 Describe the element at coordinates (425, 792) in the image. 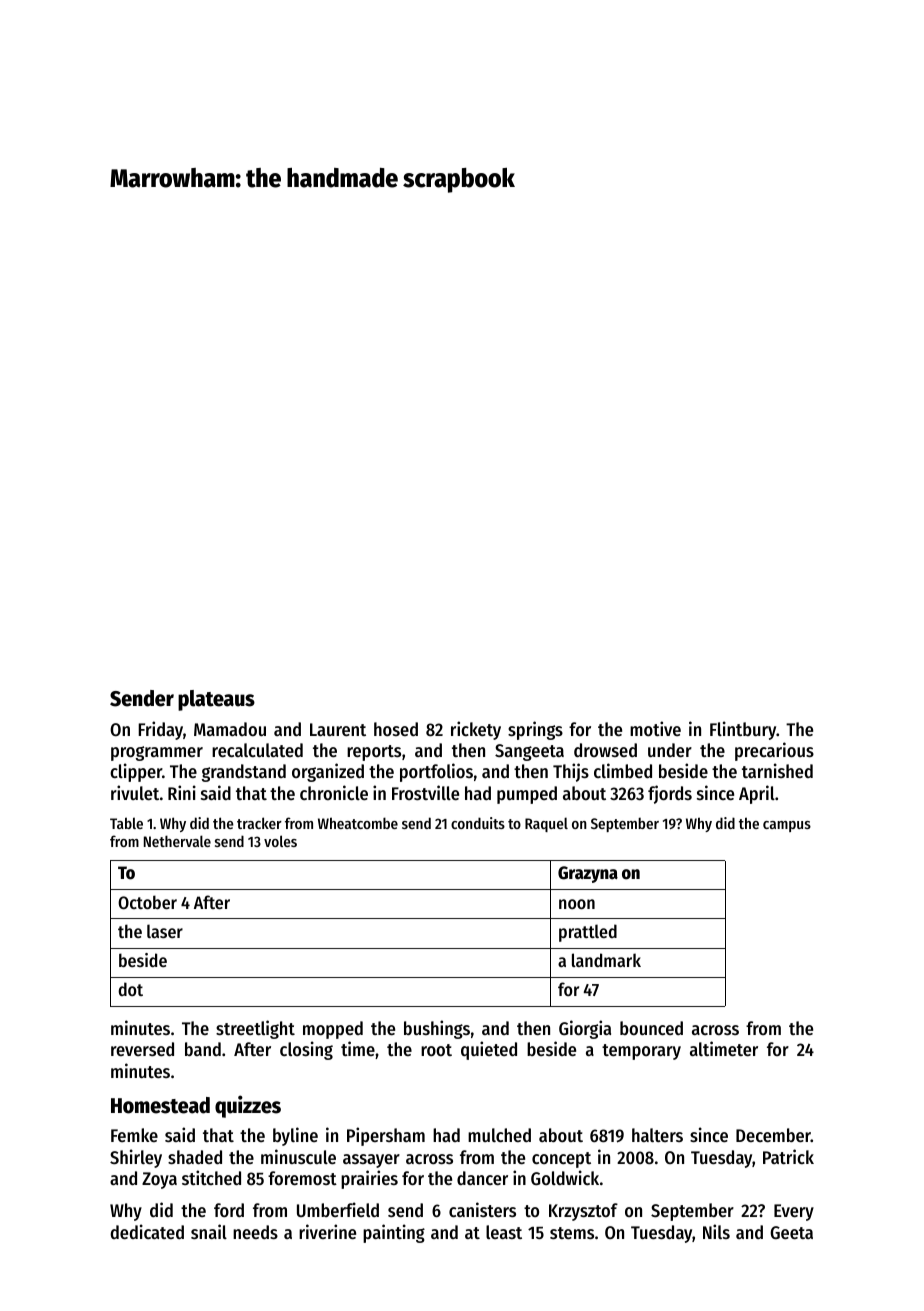

I see `Frostville` at that location.
